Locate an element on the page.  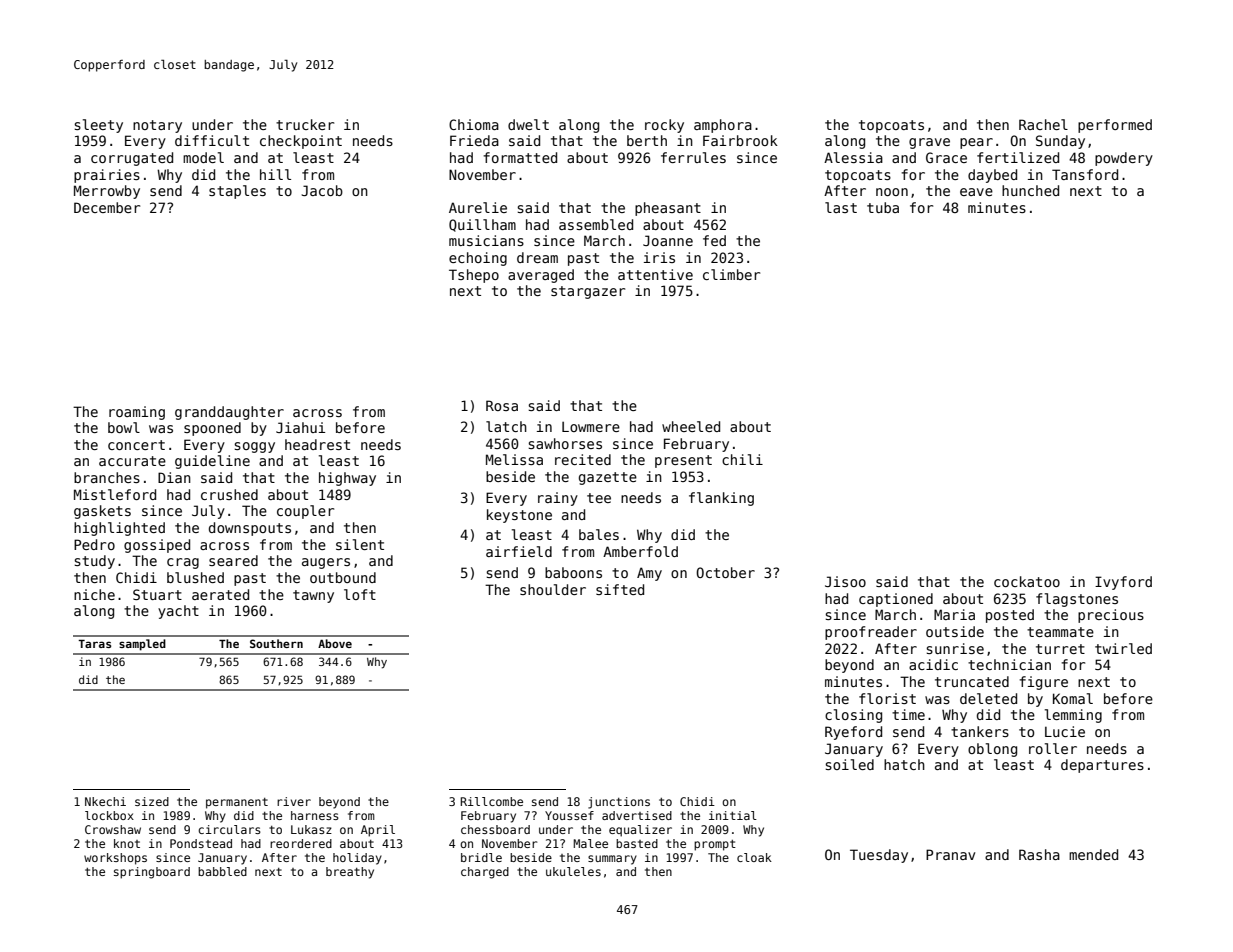
outbound is located at coordinates (343, 577).
